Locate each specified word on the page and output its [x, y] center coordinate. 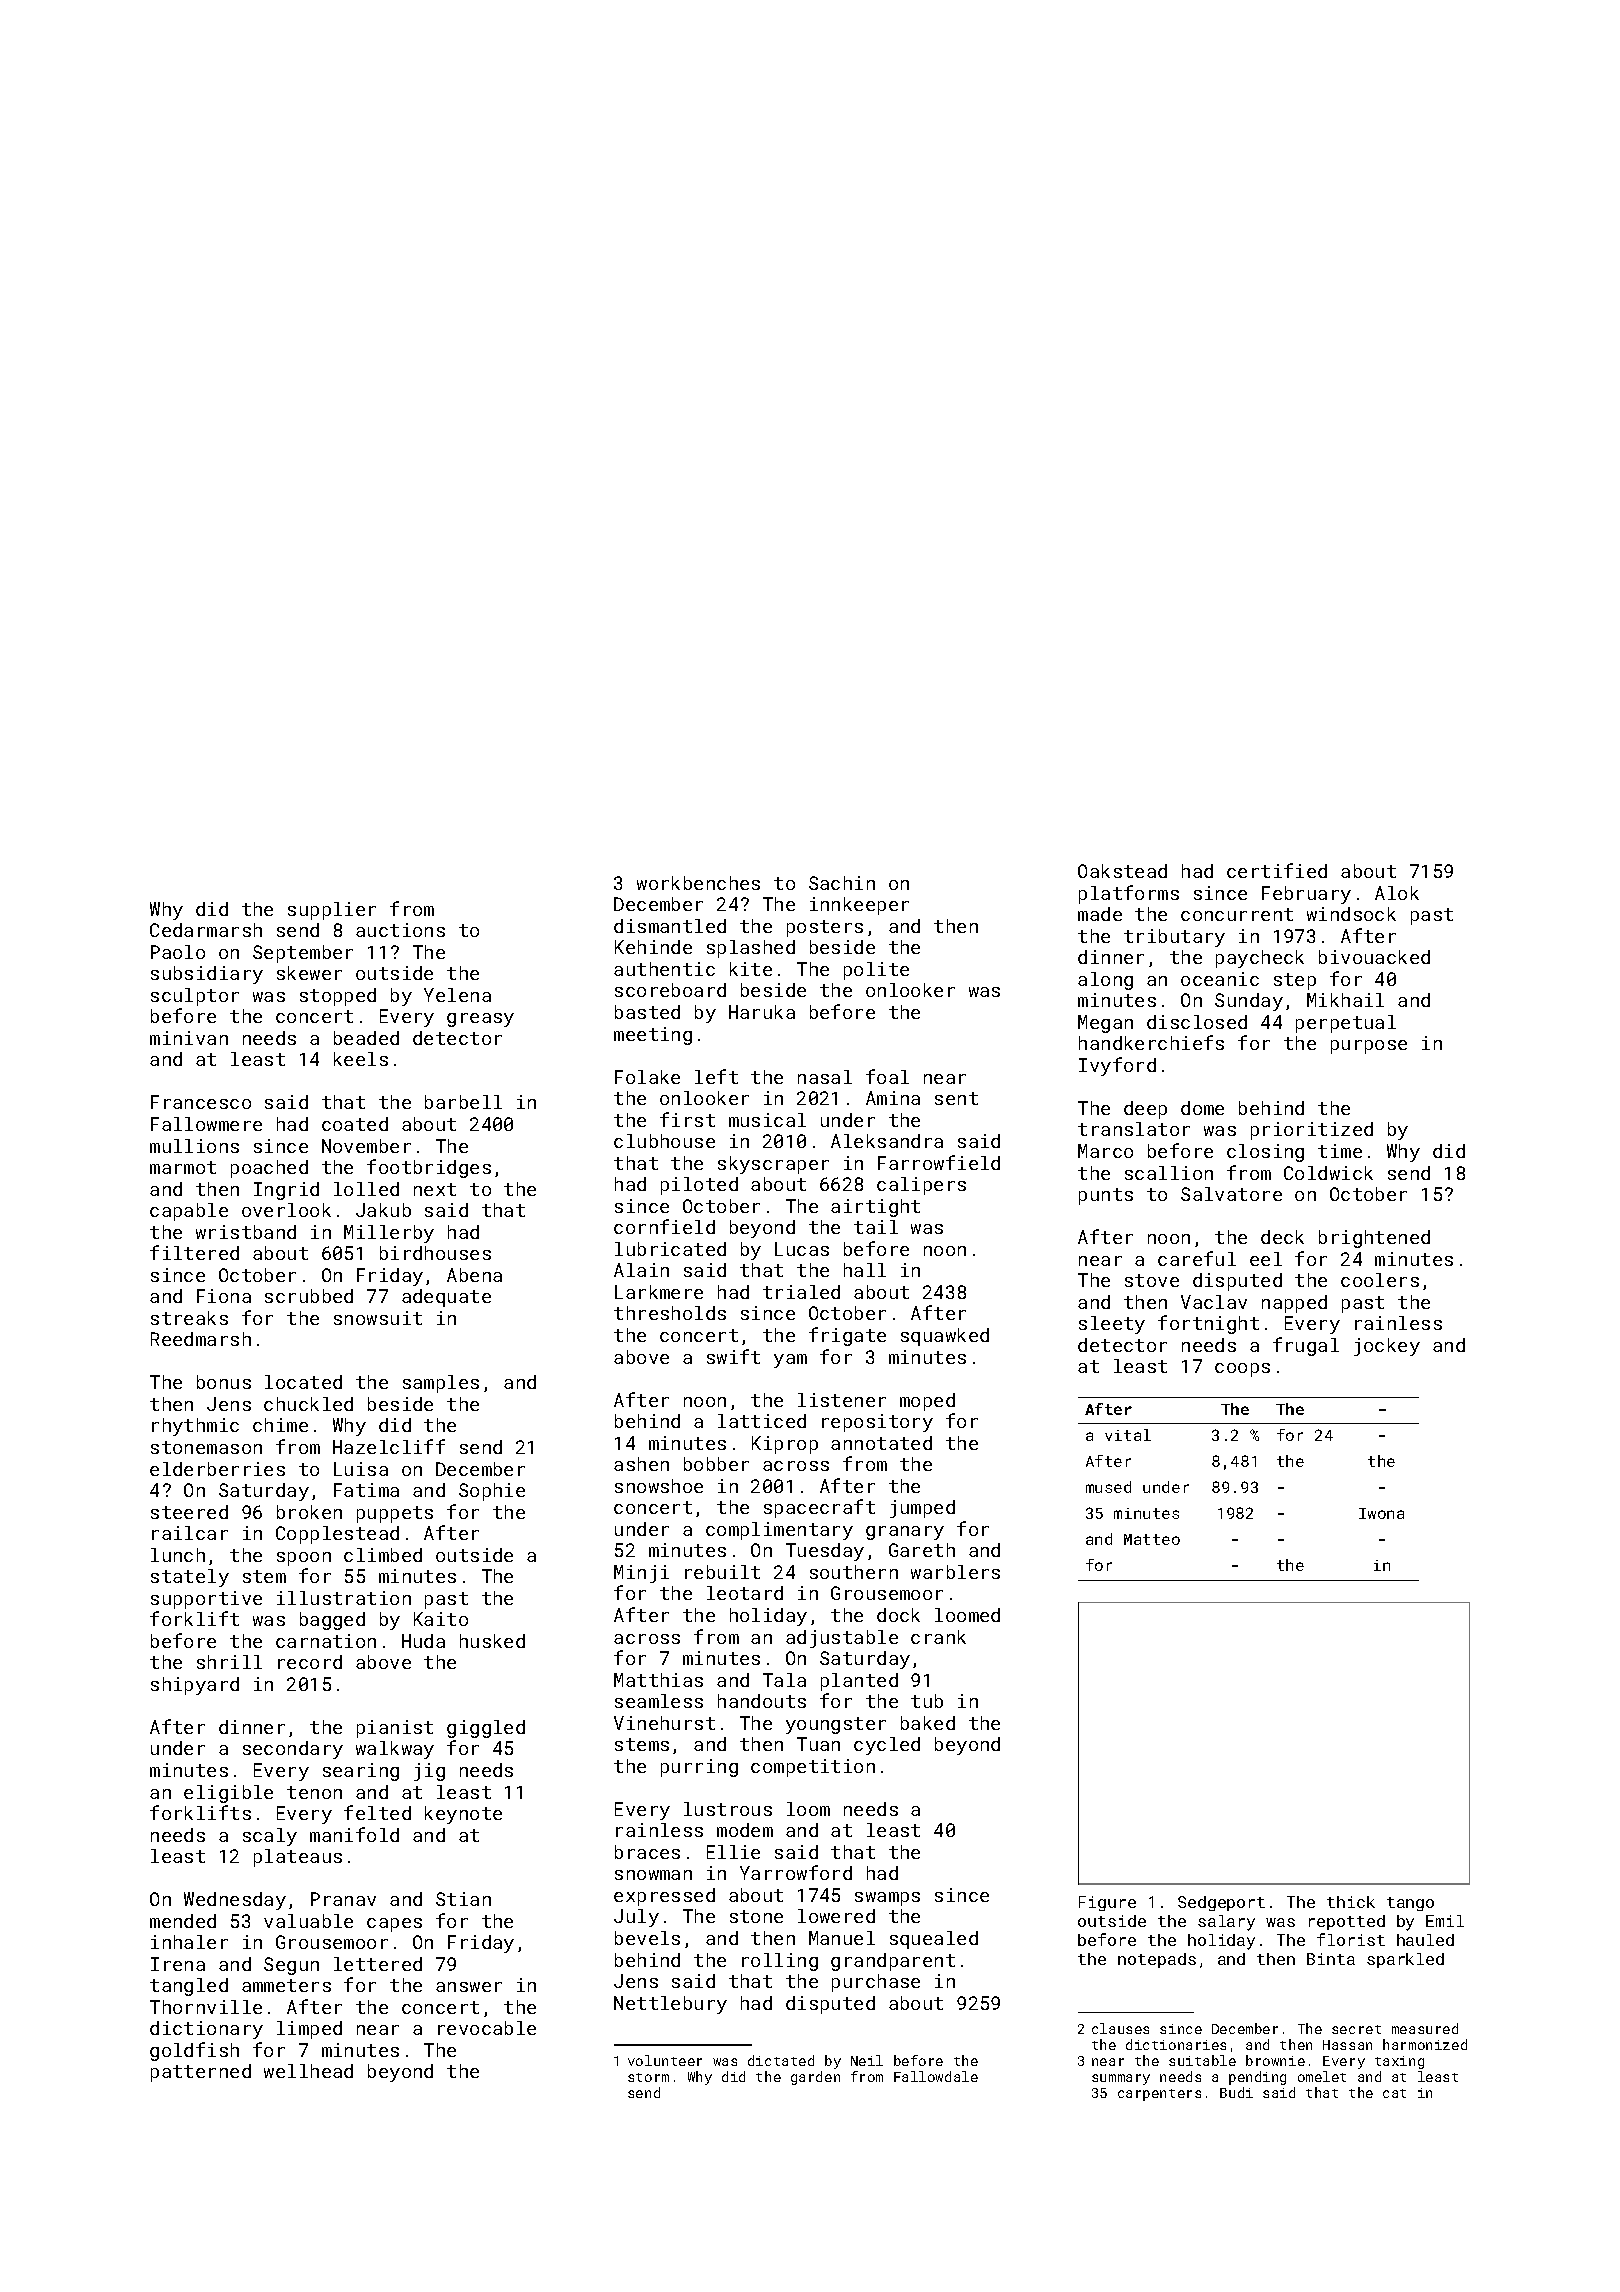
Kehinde [653, 947]
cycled [887, 1746]
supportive [206, 1600]
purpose [1369, 1047]
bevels [647, 1938]
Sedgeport [1221, 1903]
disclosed [1197, 1022]
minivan [189, 1038]
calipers [921, 1186]
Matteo [1152, 1539]
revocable [487, 2028]
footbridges [429, 1168]
